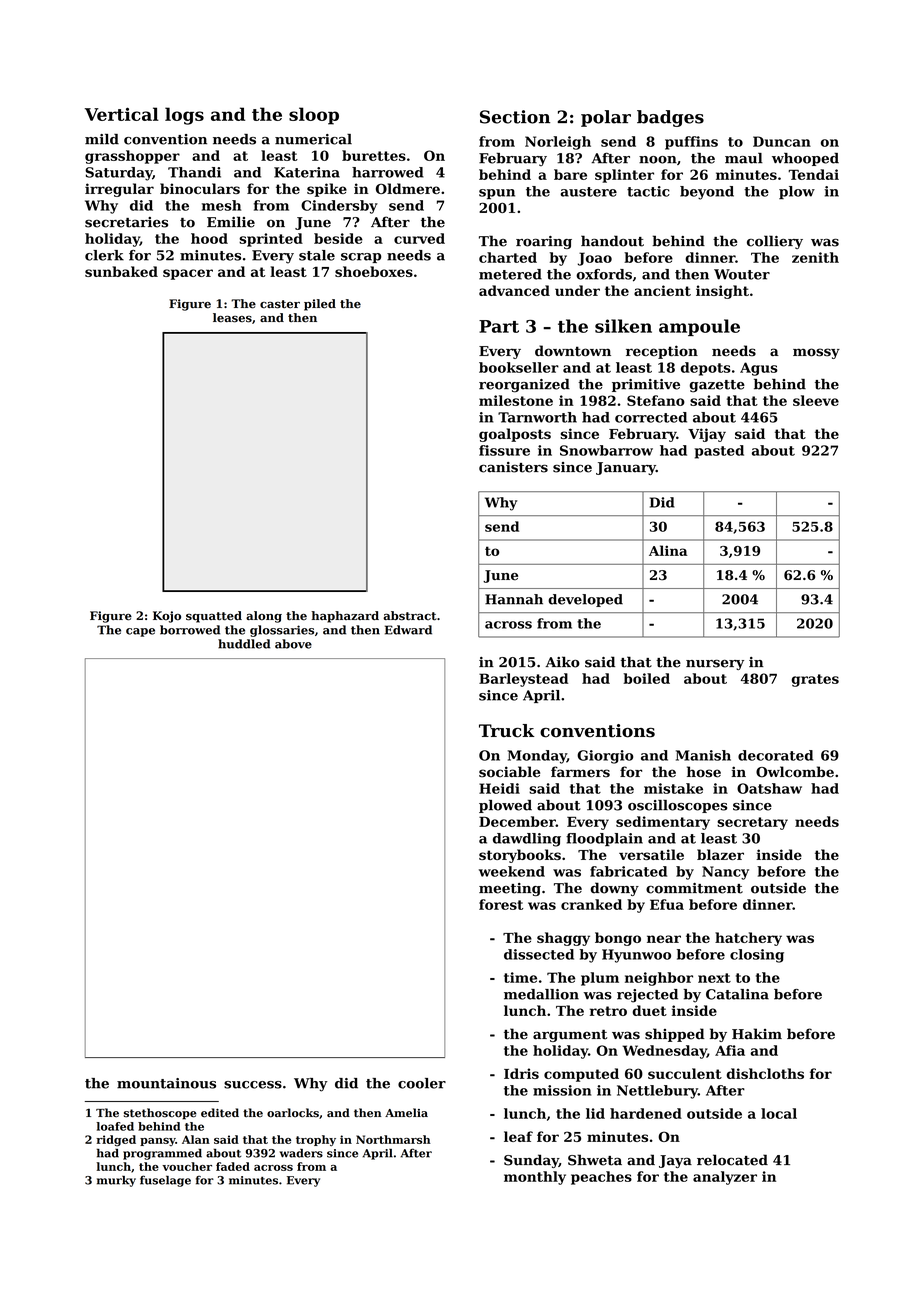  What do you see at coordinates (515, 117) in the screenshot?
I see `Section` at bounding box center [515, 117].
